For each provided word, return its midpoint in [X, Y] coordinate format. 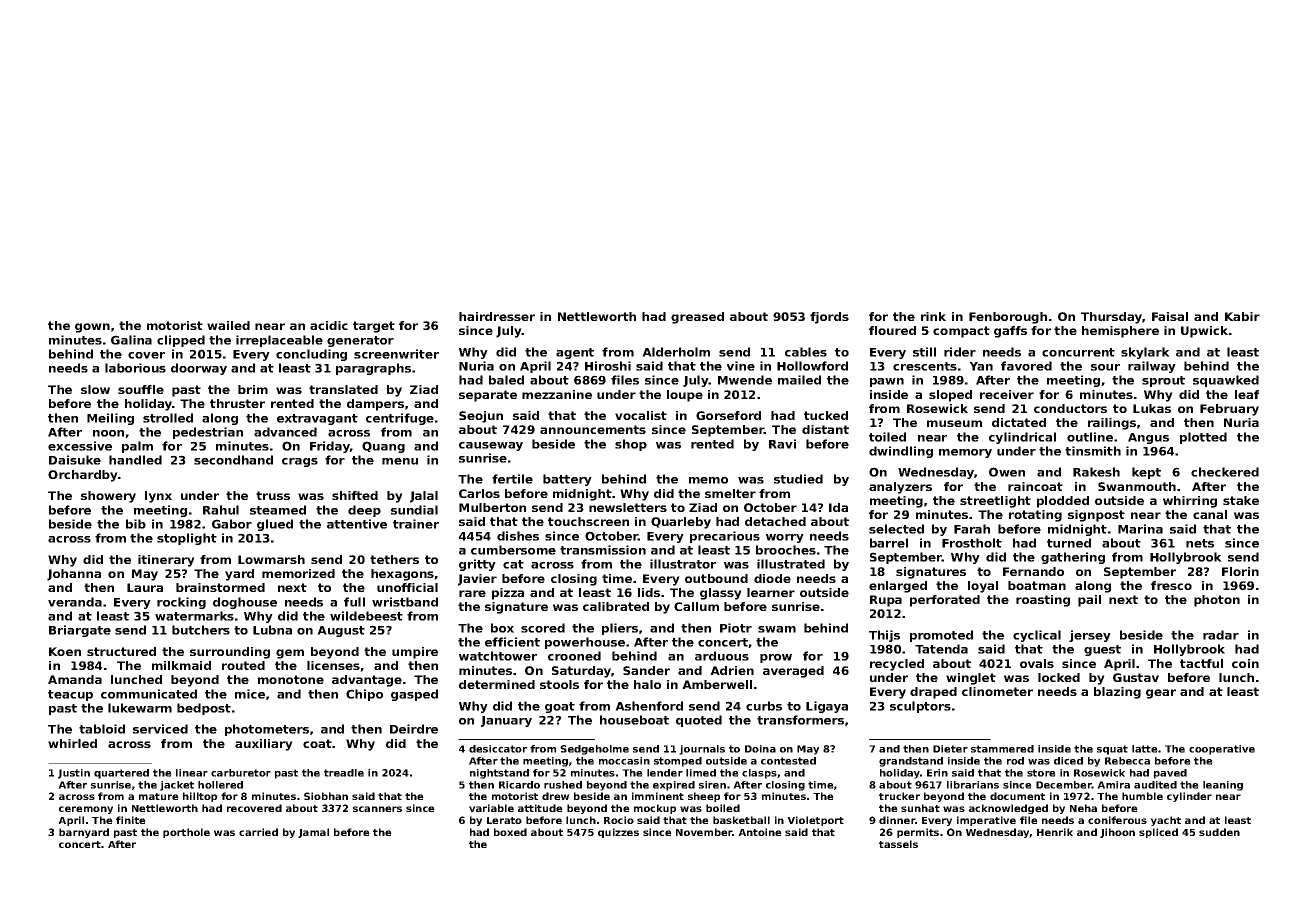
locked [1059, 677]
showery [108, 497]
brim [253, 389]
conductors [1070, 408]
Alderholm [676, 352]
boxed [510, 832]
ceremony [86, 810]
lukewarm [140, 708]
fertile [512, 479]
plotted [1203, 438]
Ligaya [827, 707]
